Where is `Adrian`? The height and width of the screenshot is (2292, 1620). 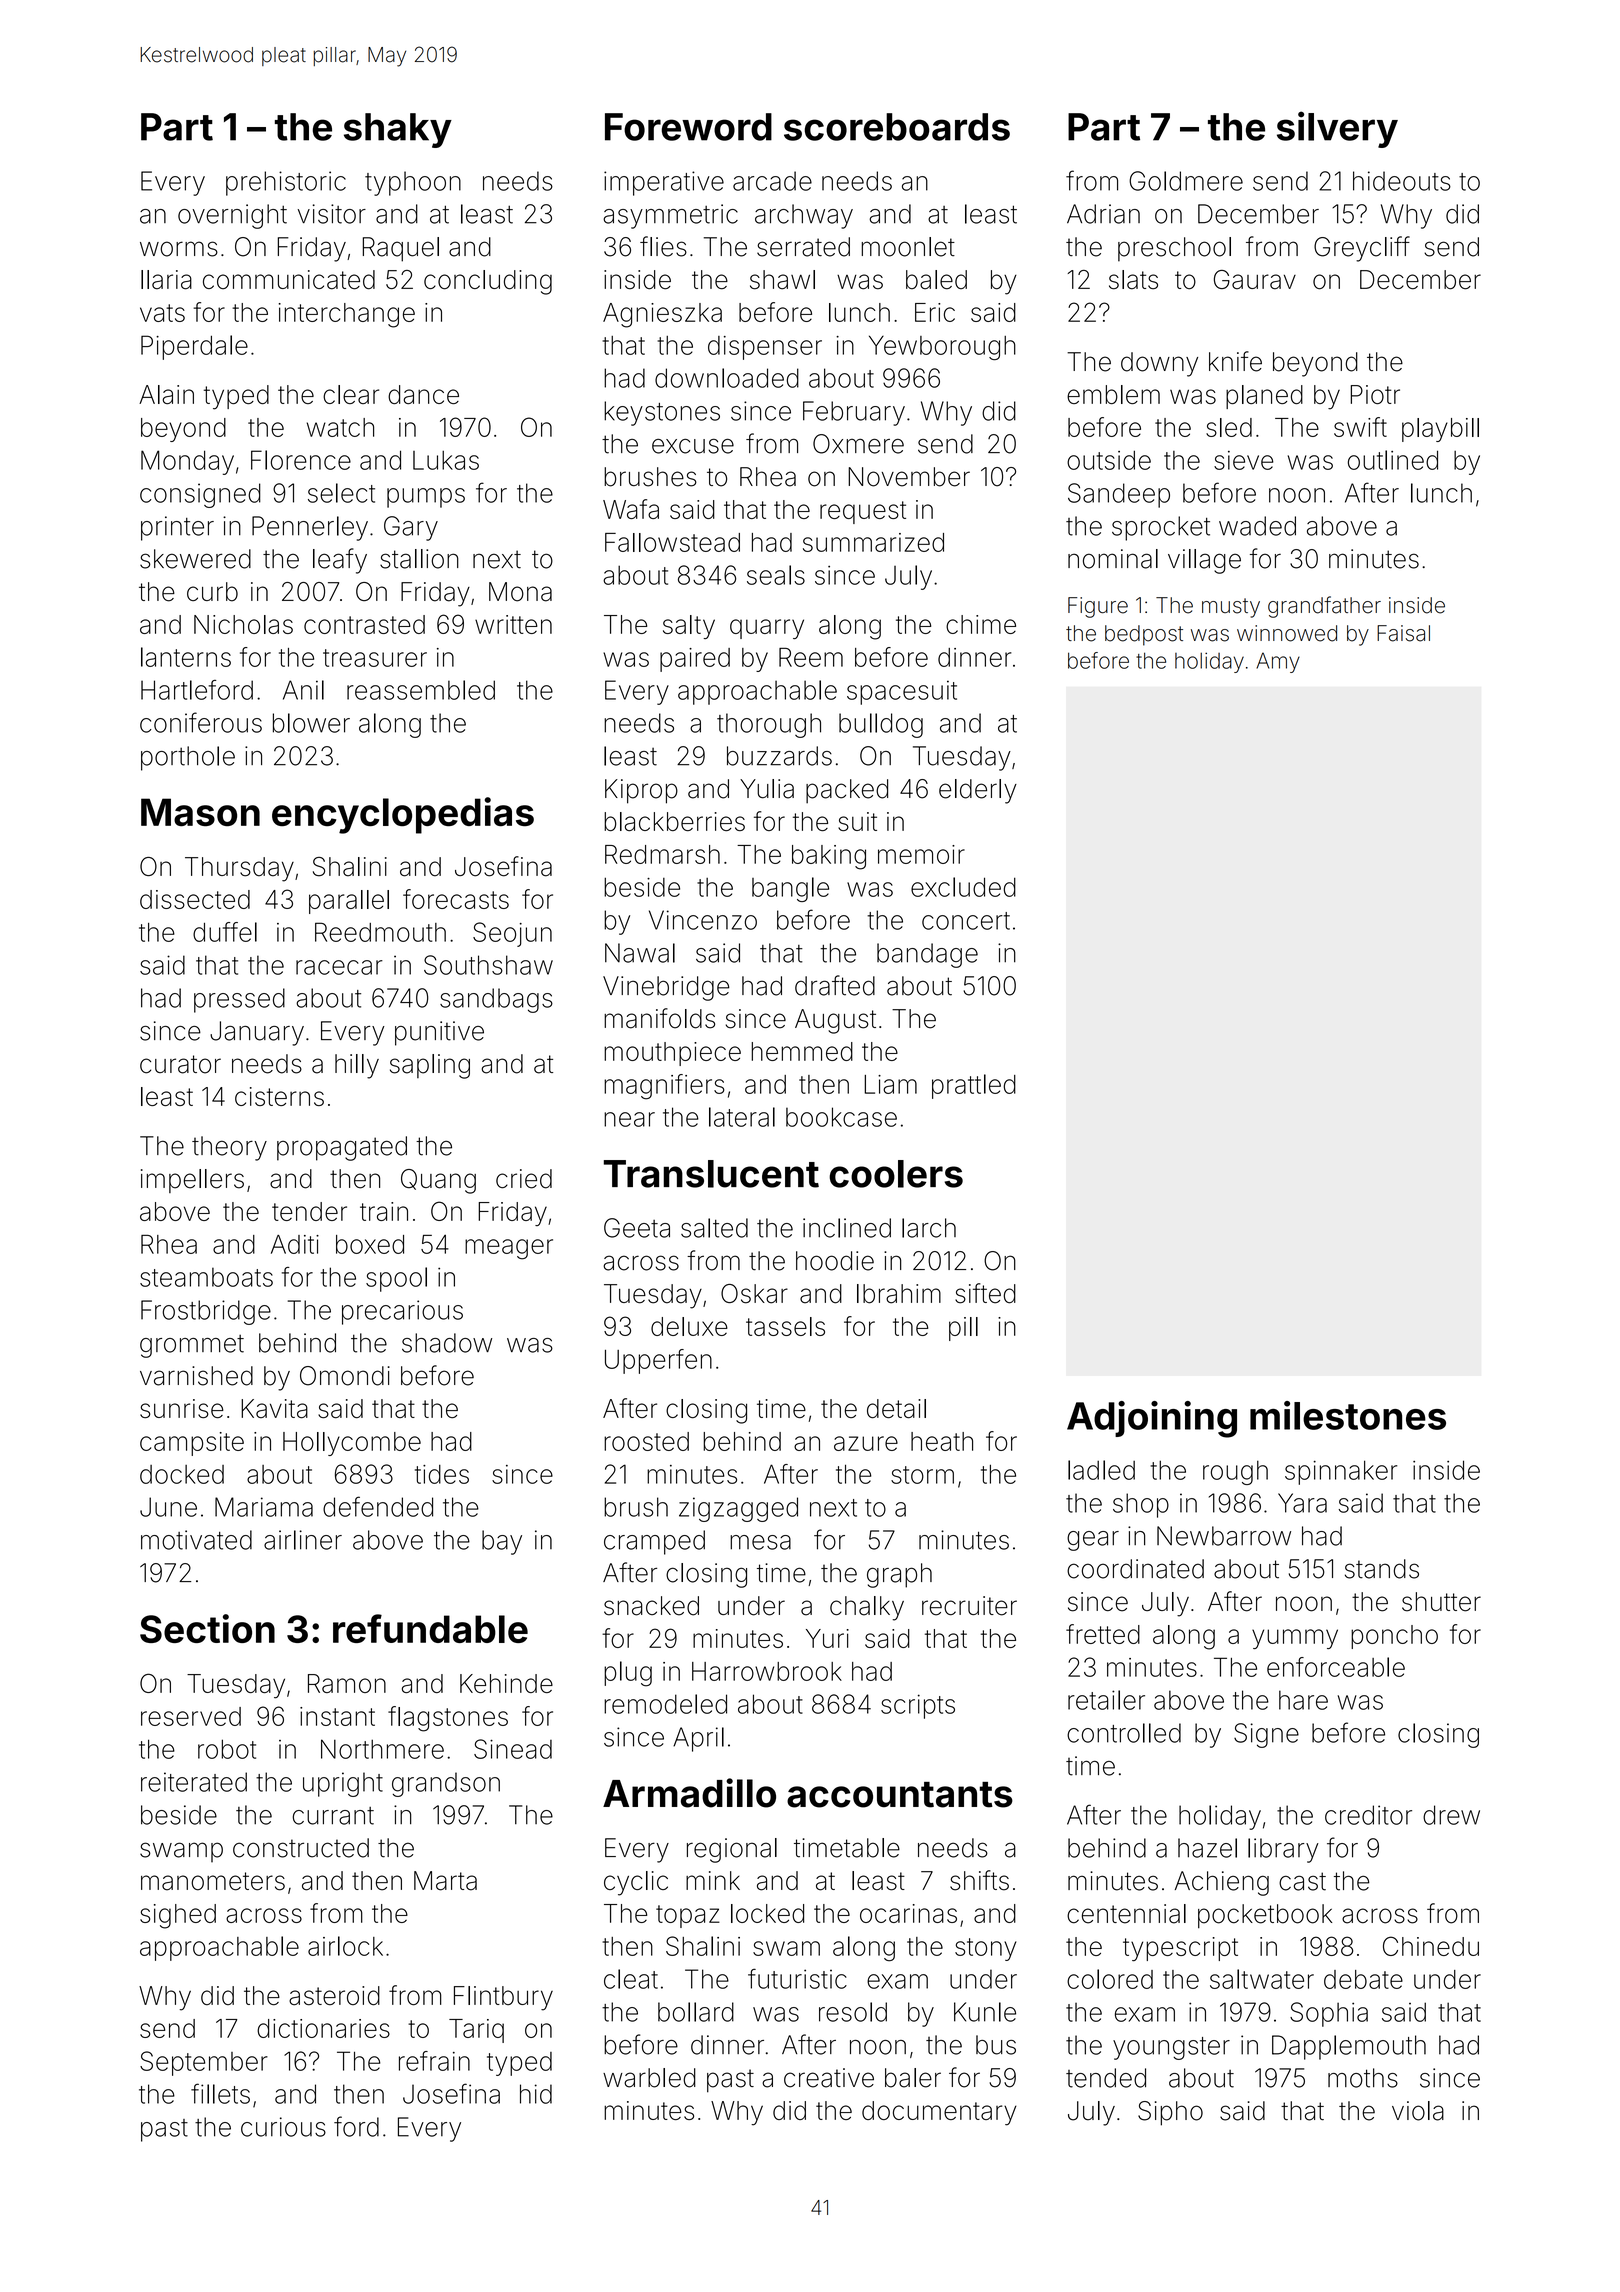 Adrian is located at coordinates (1103, 214).
